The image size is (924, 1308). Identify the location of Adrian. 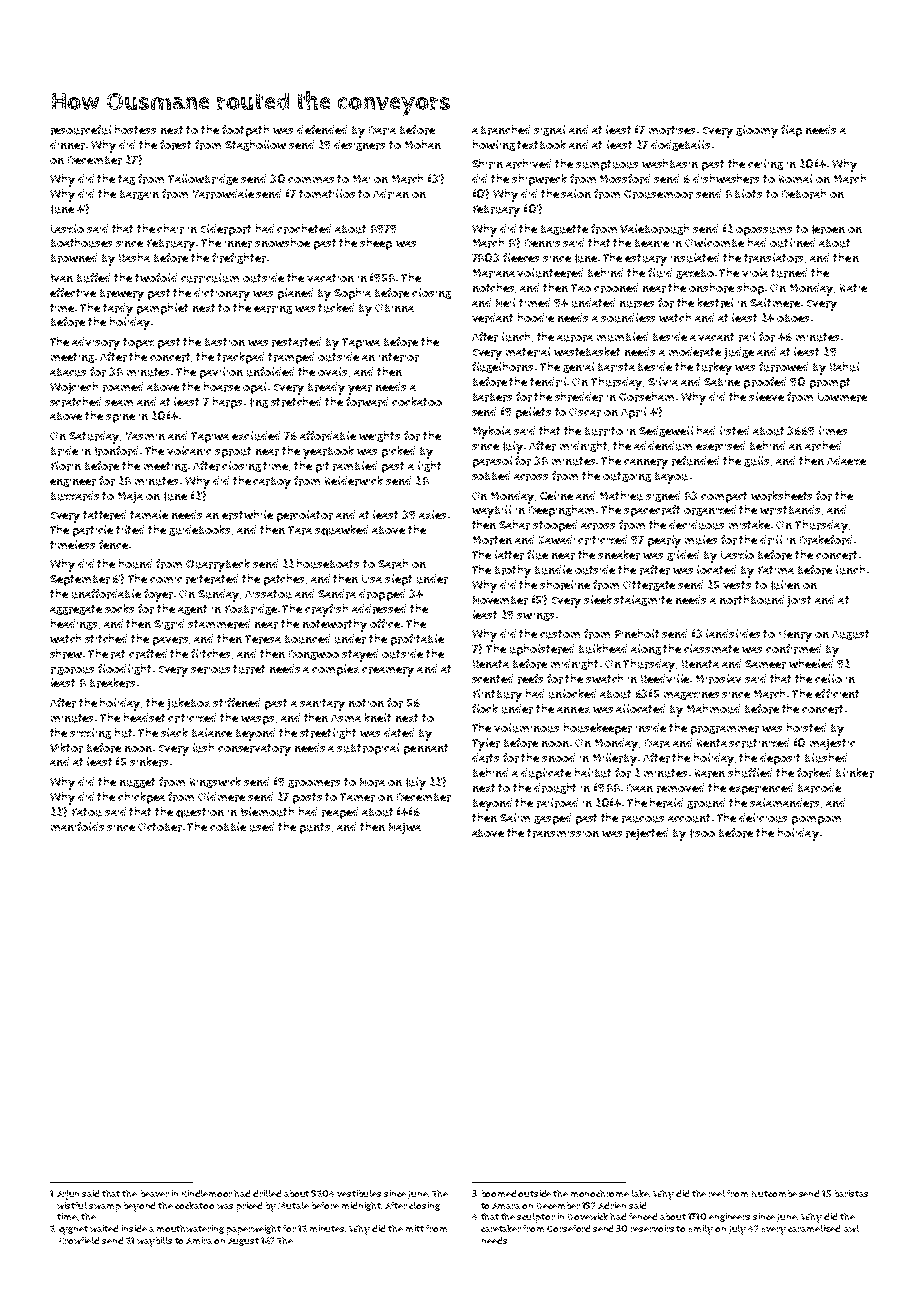
(391, 194).
